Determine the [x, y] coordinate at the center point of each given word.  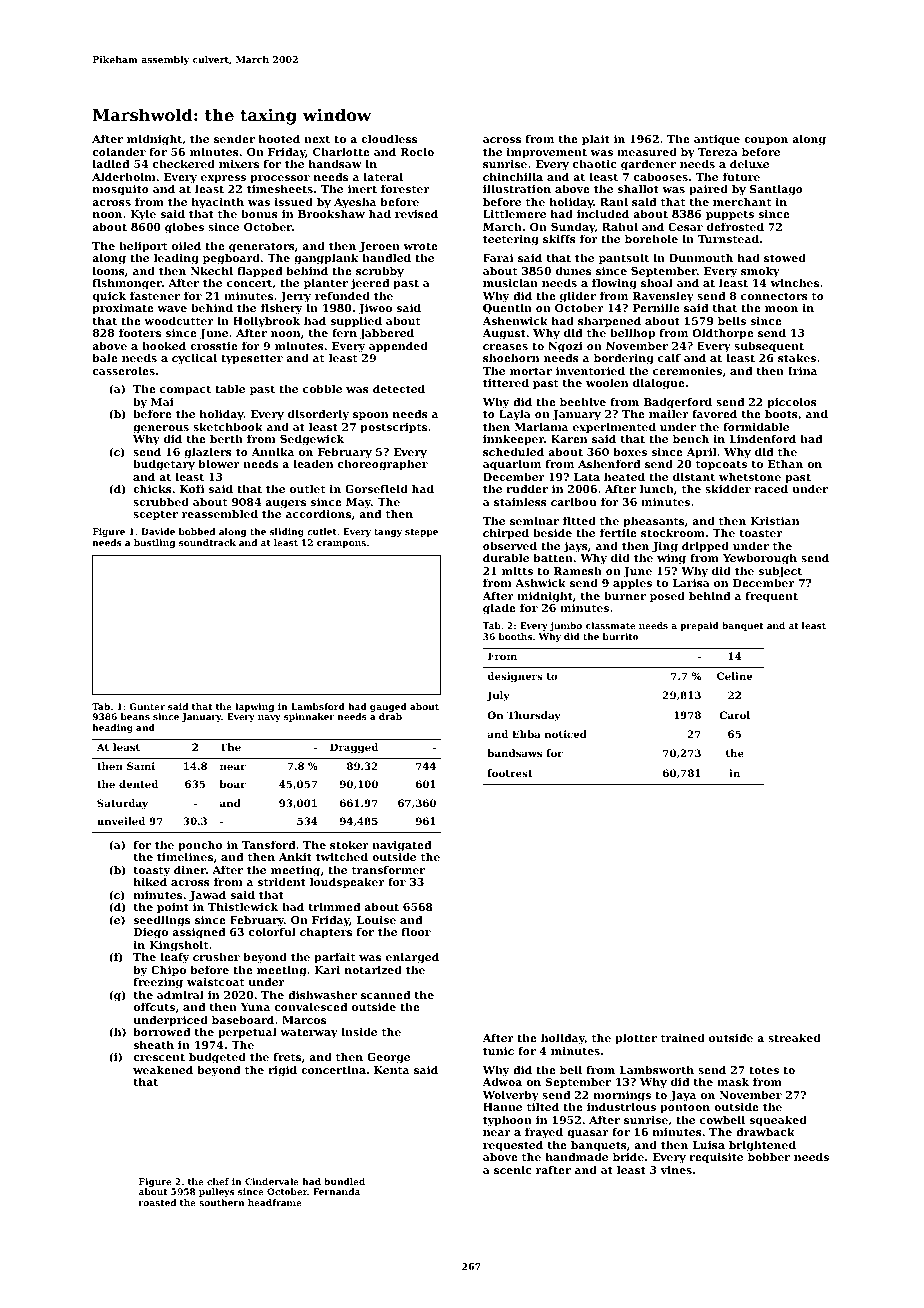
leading [176, 259]
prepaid [699, 626]
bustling [154, 543]
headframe [275, 1202]
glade [499, 609]
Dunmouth [701, 257]
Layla [515, 415]
